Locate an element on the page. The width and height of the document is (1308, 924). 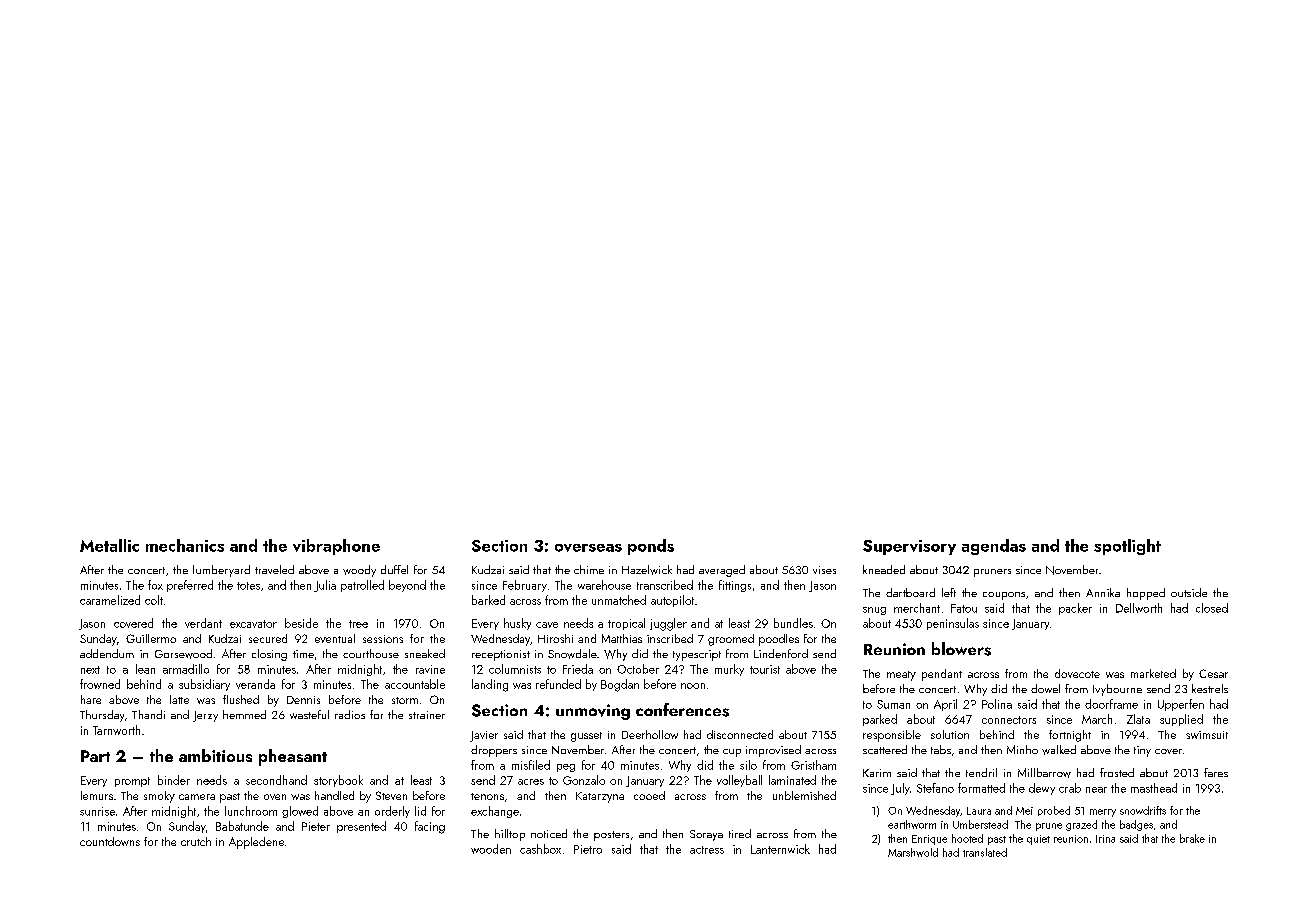
tenons is located at coordinates (487, 796).
